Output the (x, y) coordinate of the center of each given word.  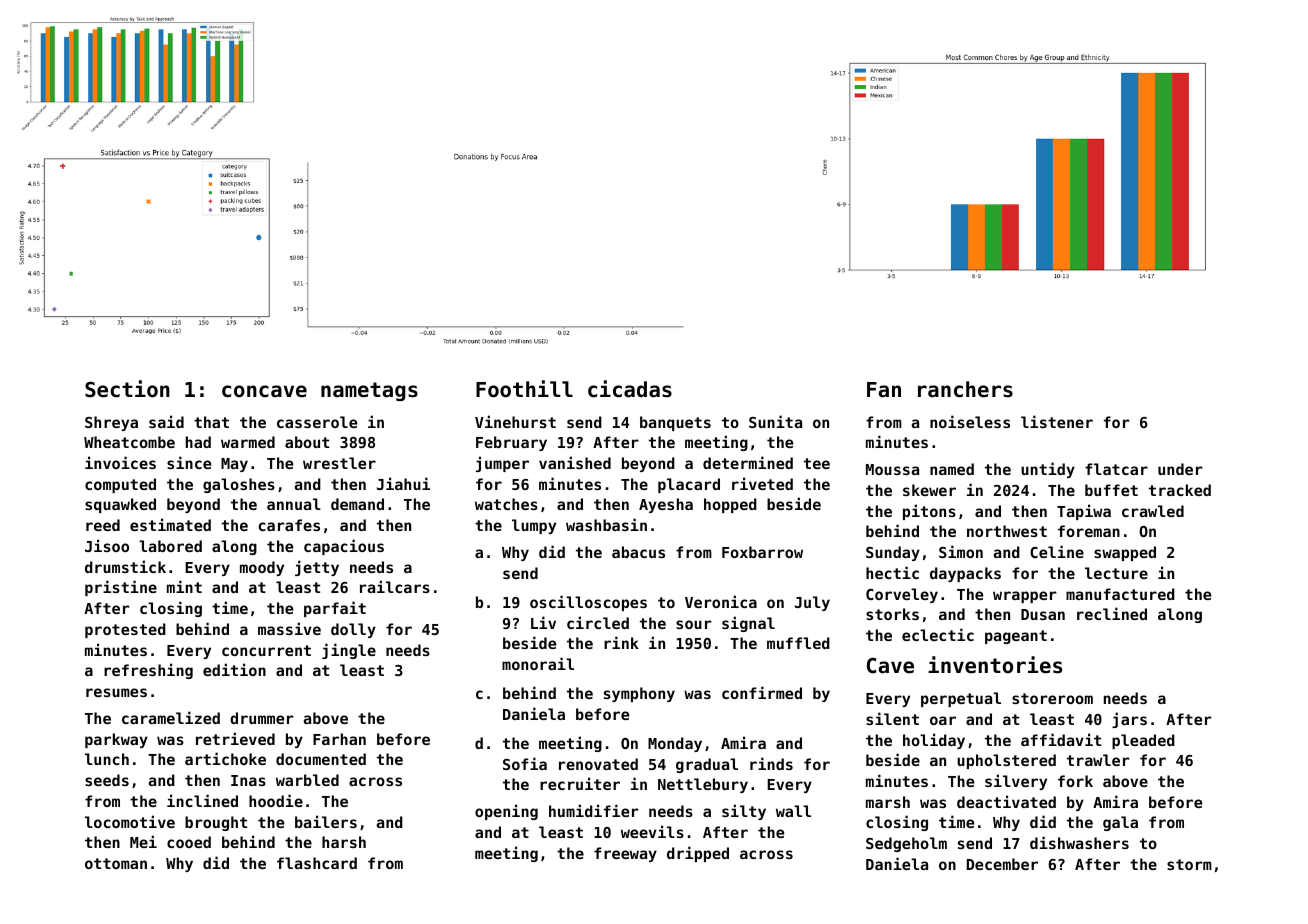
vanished (575, 462)
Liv (543, 622)
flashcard (317, 863)
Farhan (339, 739)
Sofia (525, 763)
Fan (884, 390)
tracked (1180, 490)
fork (1075, 781)
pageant (1016, 637)
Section (127, 389)
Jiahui (403, 483)
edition (234, 669)
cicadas (630, 389)
